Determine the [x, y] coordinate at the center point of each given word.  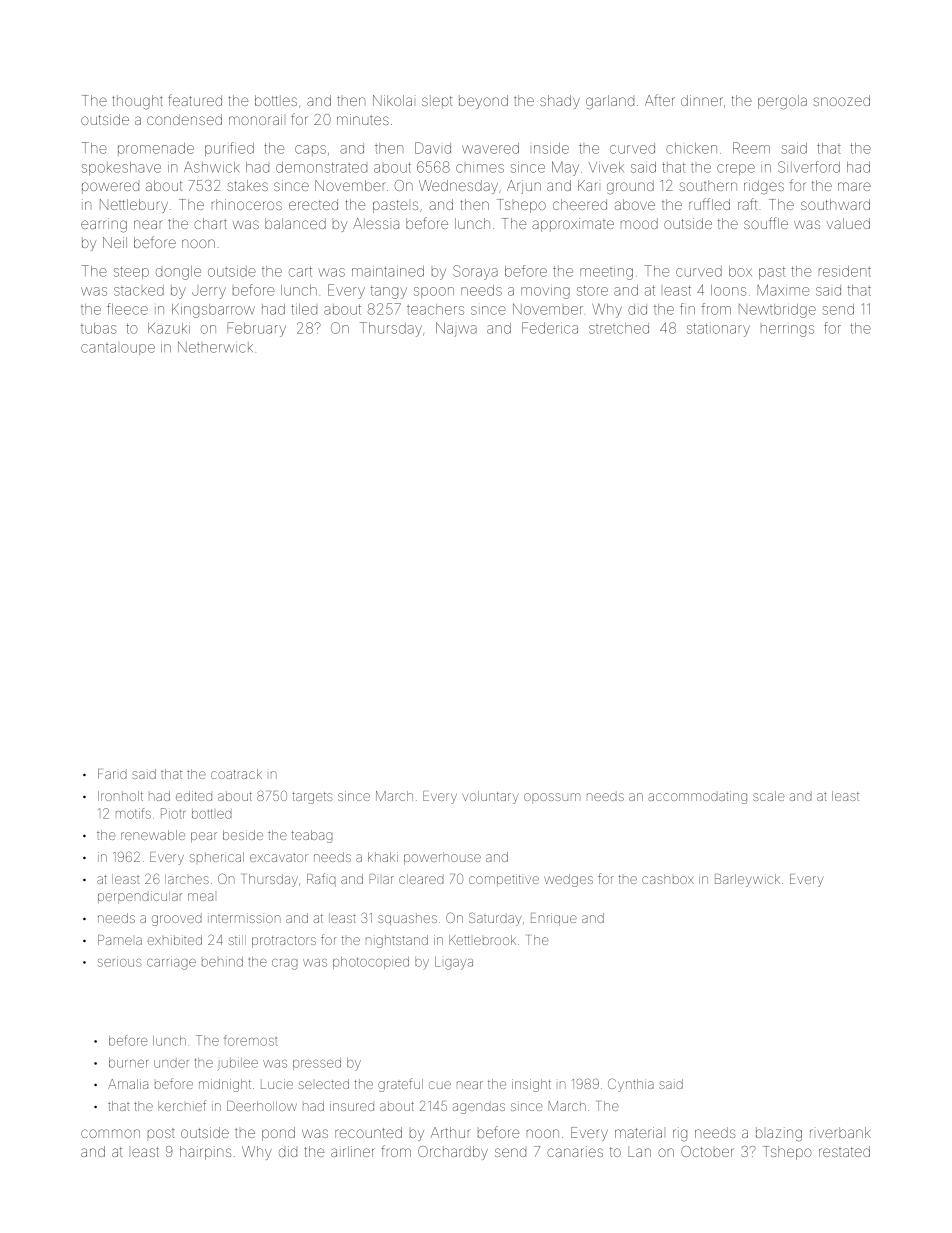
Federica [550, 328]
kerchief [182, 1105]
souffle [766, 223]
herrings [787, 331]
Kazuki [169, 328]
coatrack [236, 774]
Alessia [376, 223]
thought [137, 102]
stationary [718, 330]
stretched [619, 328]
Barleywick [747, 880]
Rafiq [321, 878]
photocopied [371, 963]
